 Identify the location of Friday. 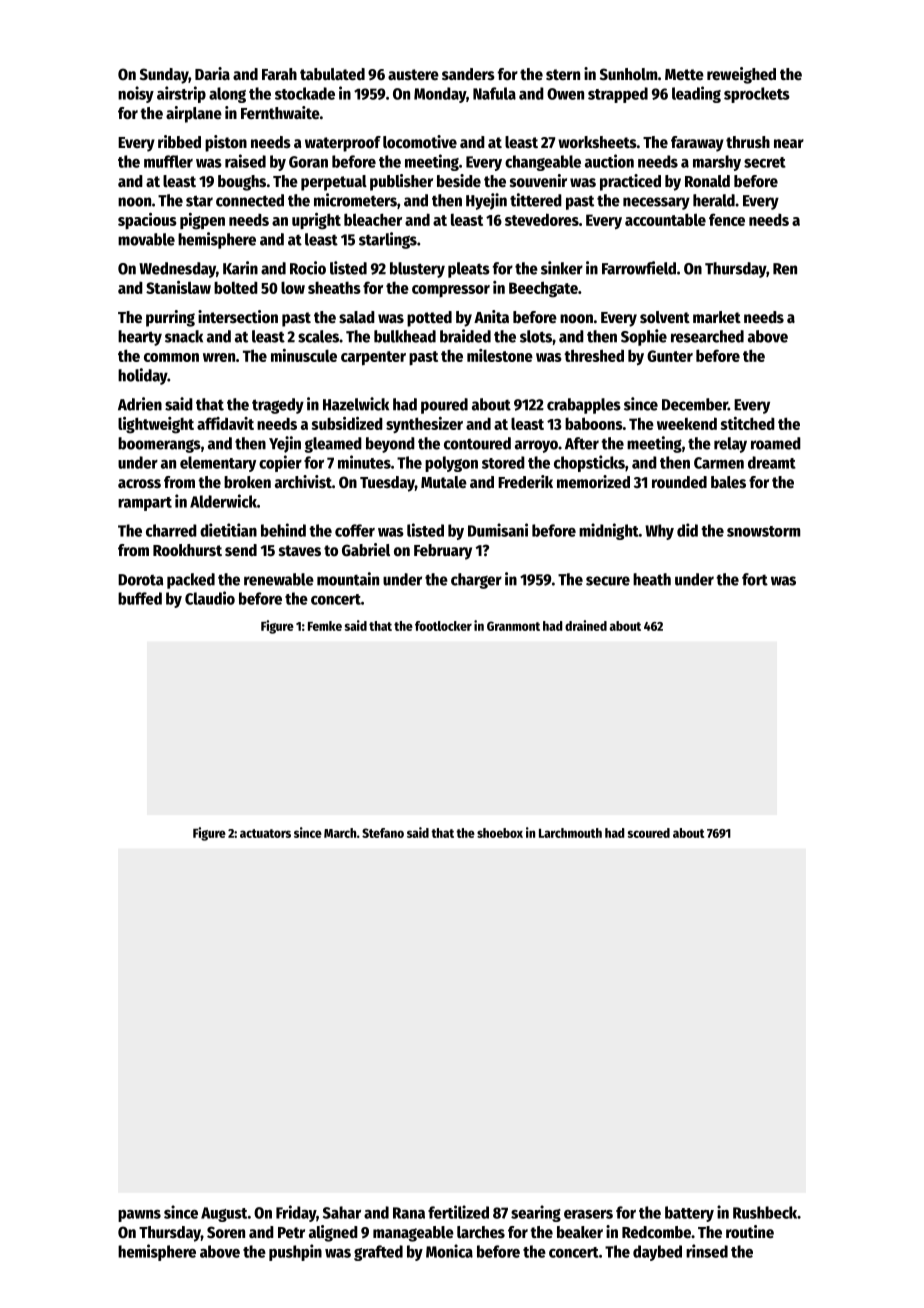
(296, 1213).
